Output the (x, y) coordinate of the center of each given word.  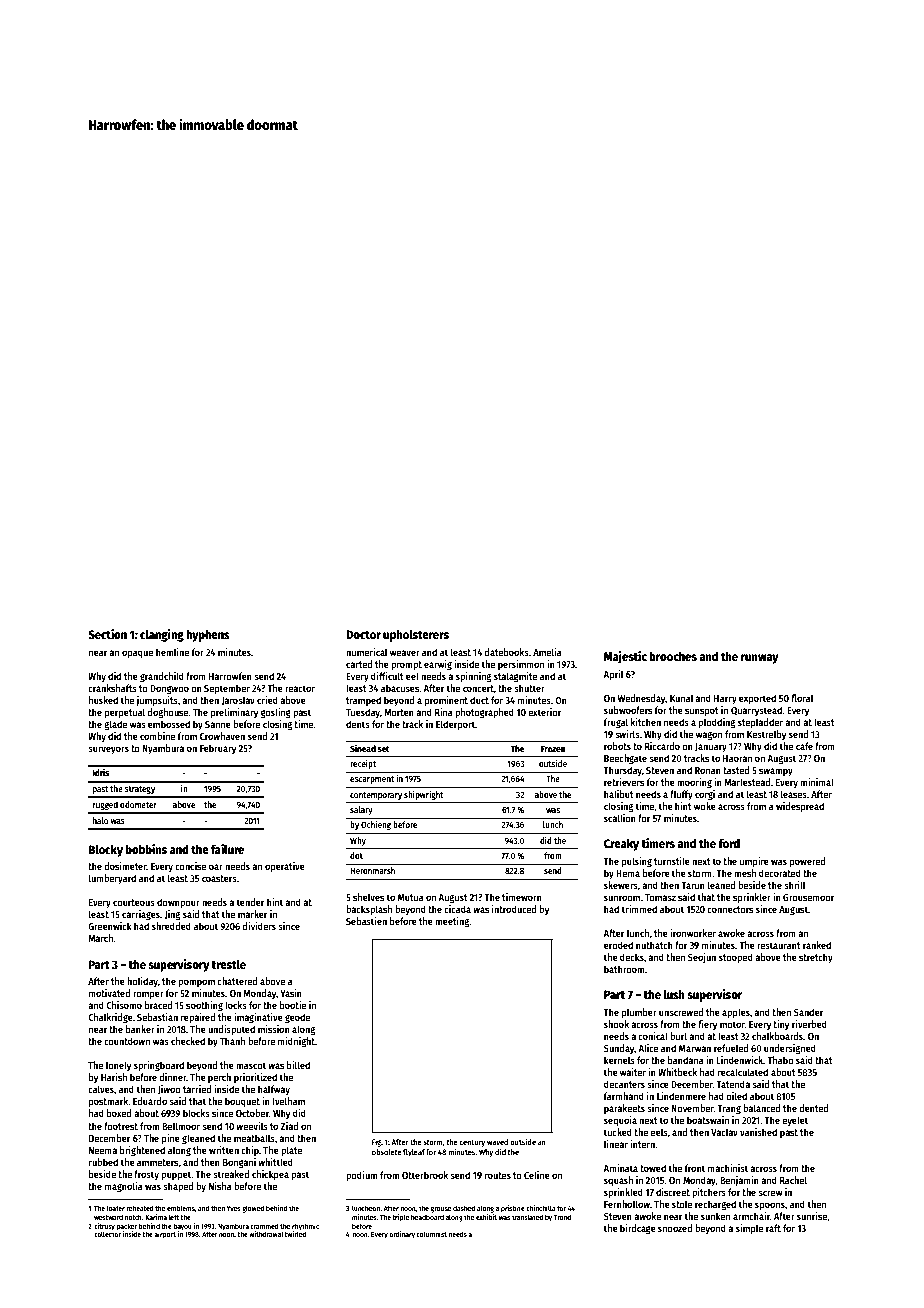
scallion (620, 818)
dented (813, 1108)
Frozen (553, 749)
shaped (178, 1187)
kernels (619, 1060)
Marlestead (747, 782)
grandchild (162, 677)
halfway (274, 1090)
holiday (142, 982)
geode (297, 1018)
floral (802, 698)
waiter (633, 1072)
